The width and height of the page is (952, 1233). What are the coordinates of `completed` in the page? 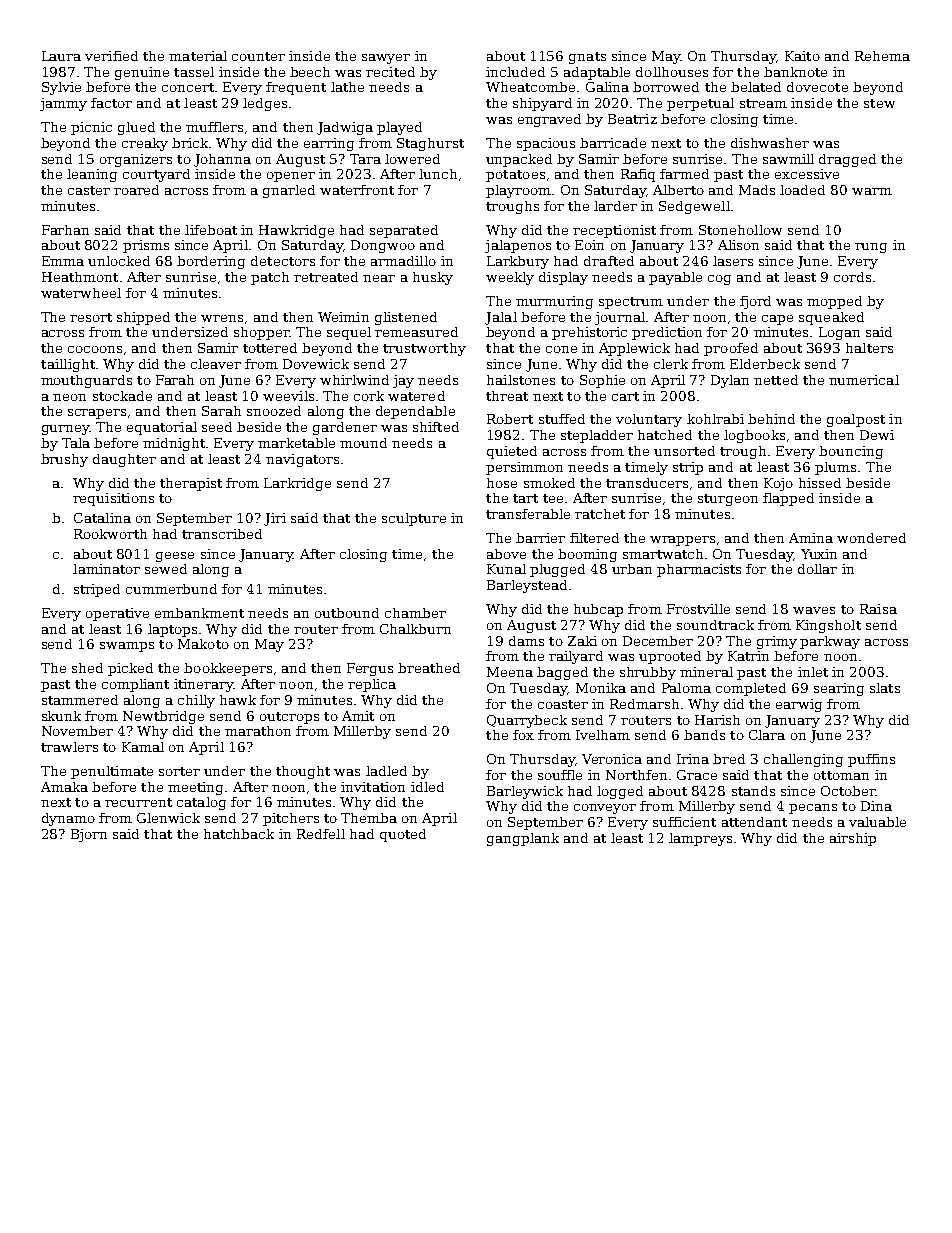 It's located at (751, 689).
